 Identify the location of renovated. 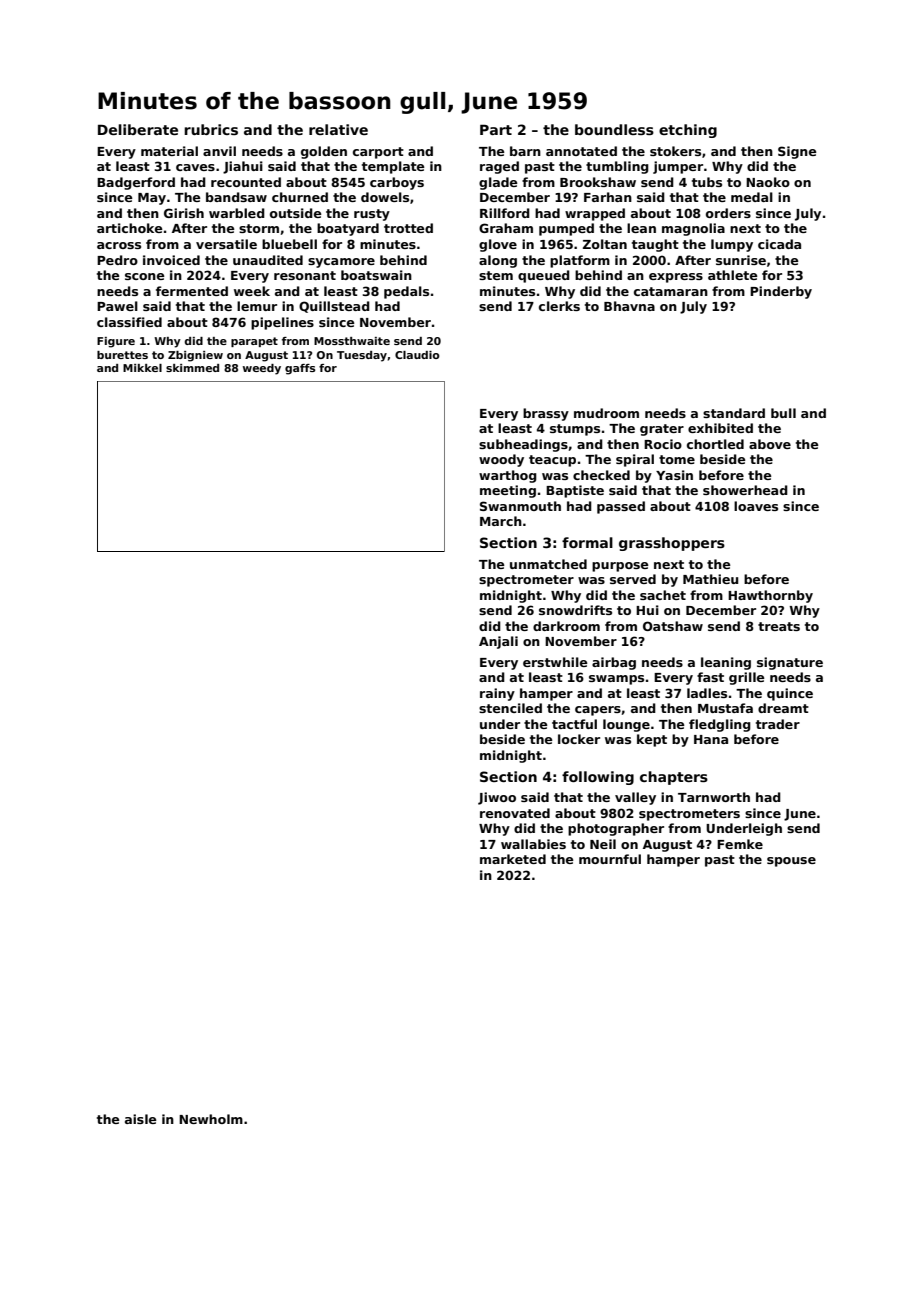
(515, 813).
